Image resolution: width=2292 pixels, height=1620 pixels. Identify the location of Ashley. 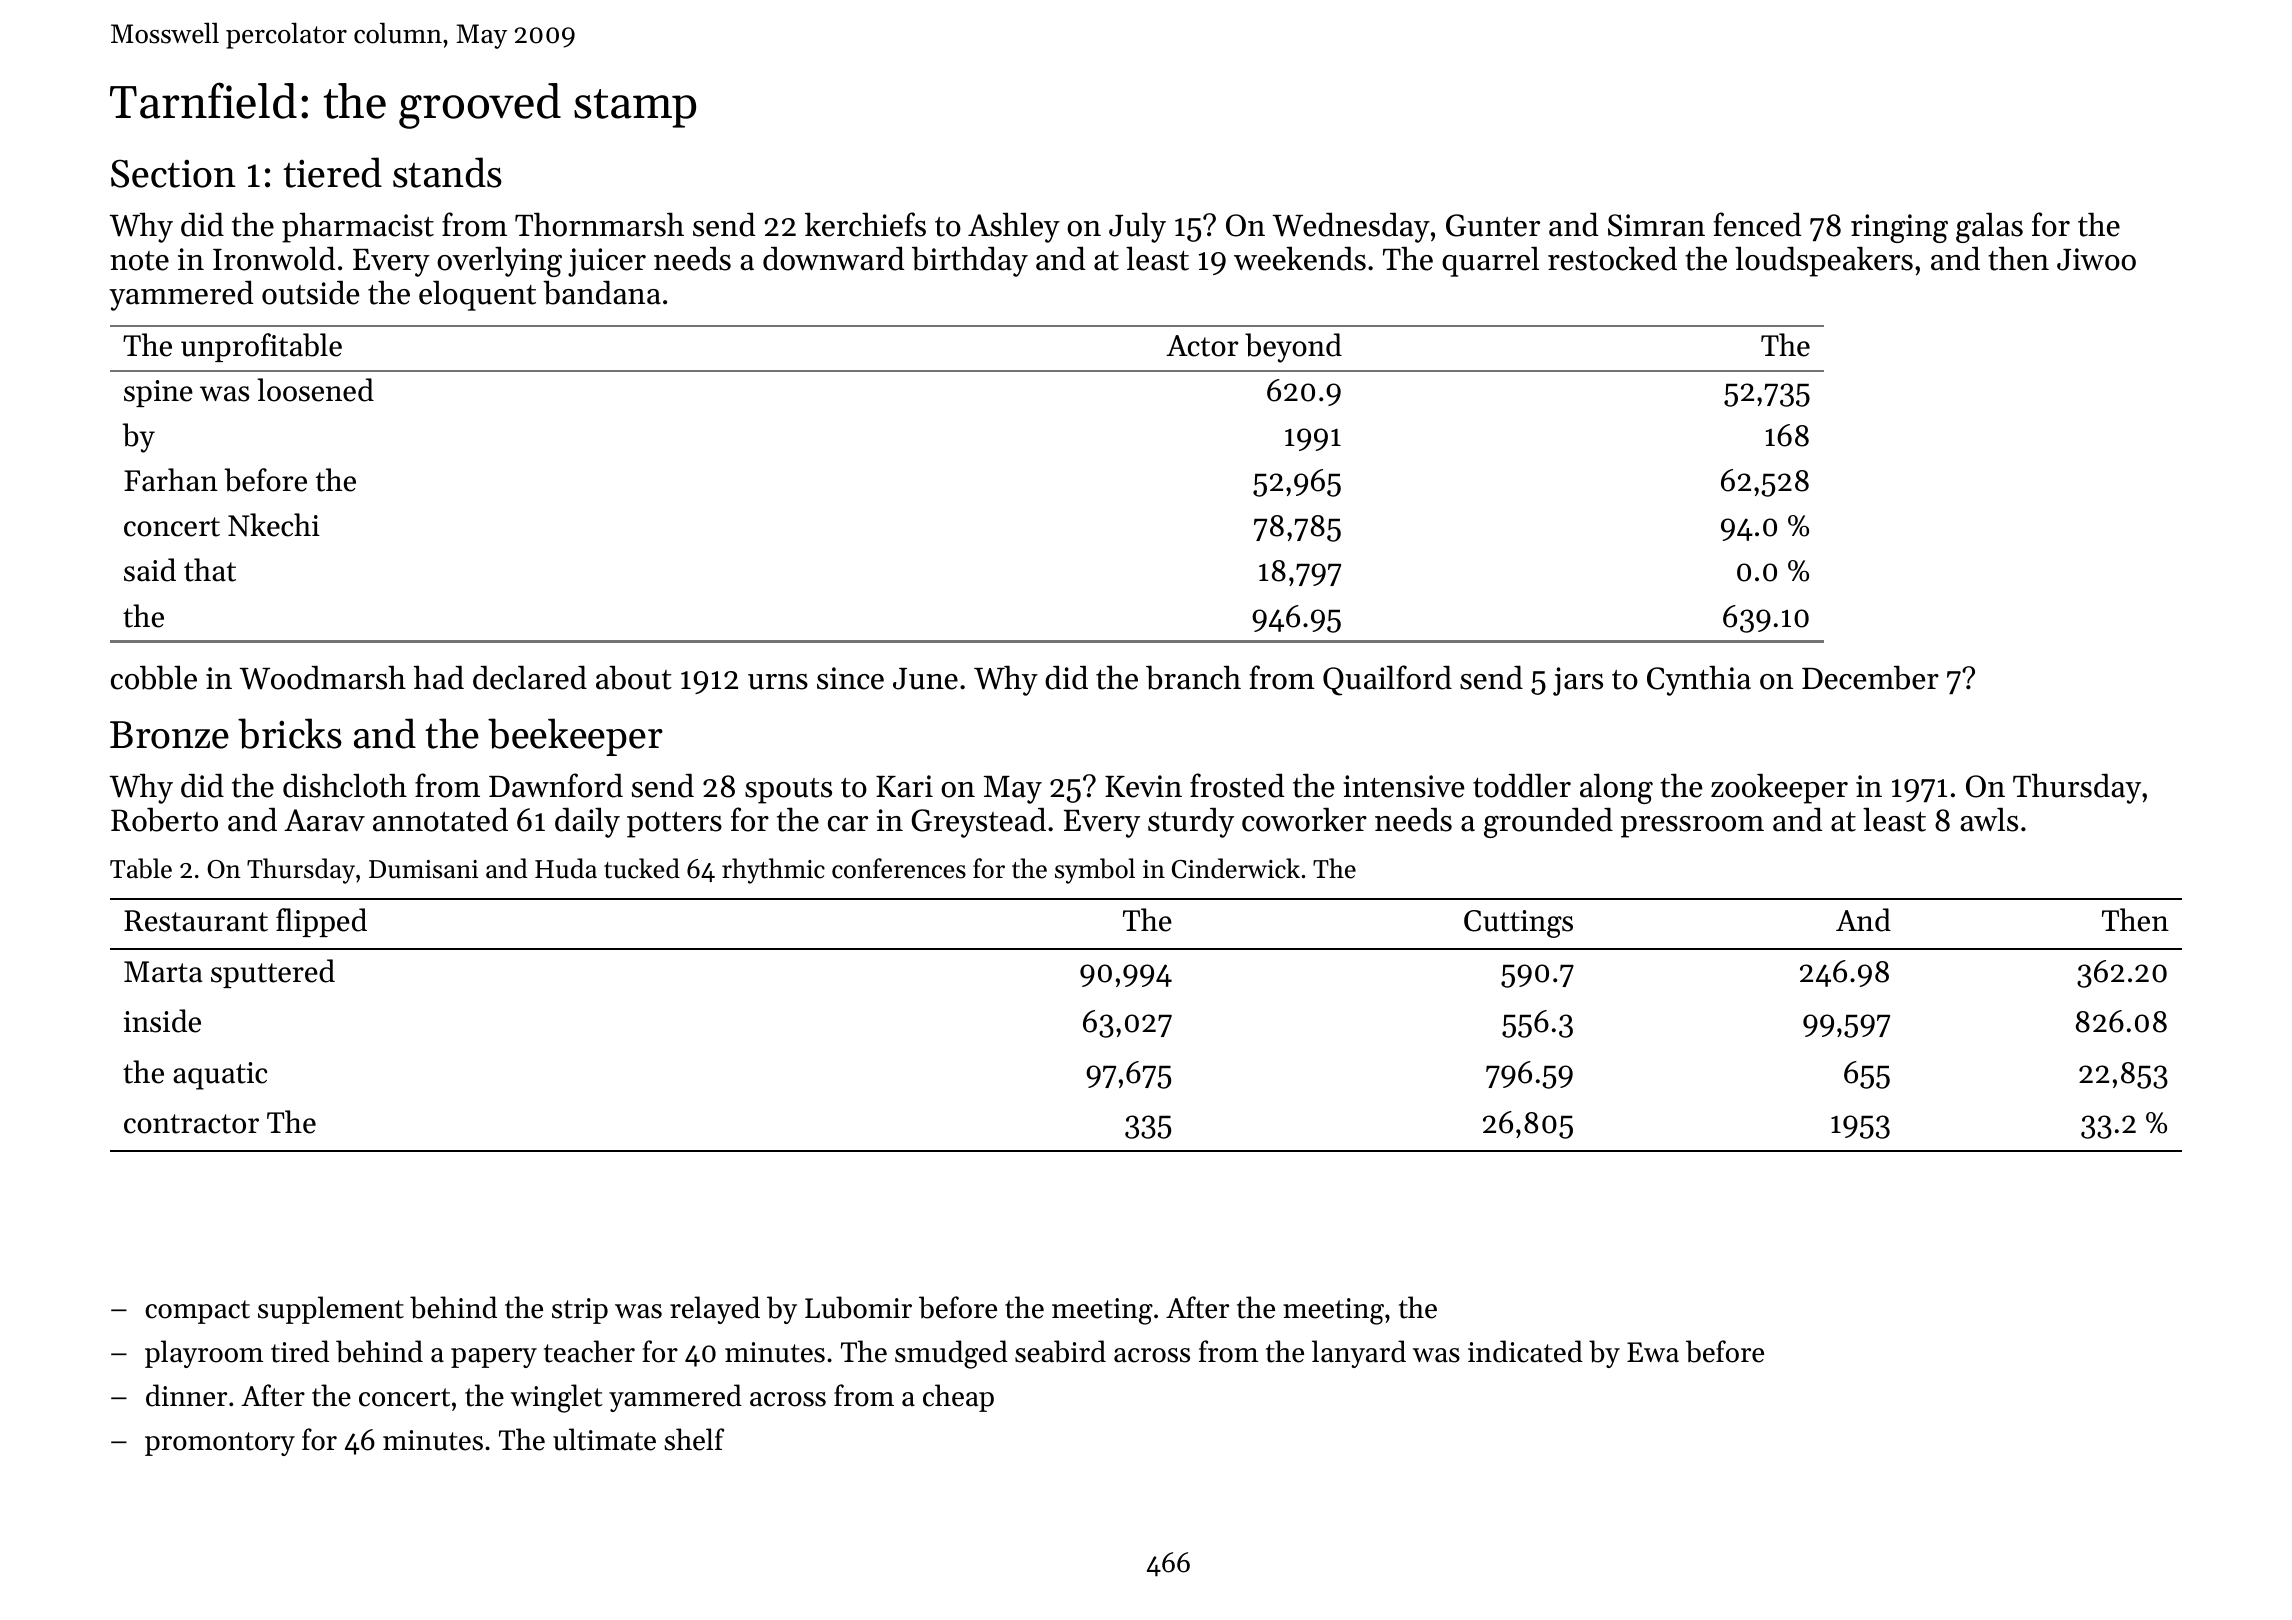
(1014, 227).
